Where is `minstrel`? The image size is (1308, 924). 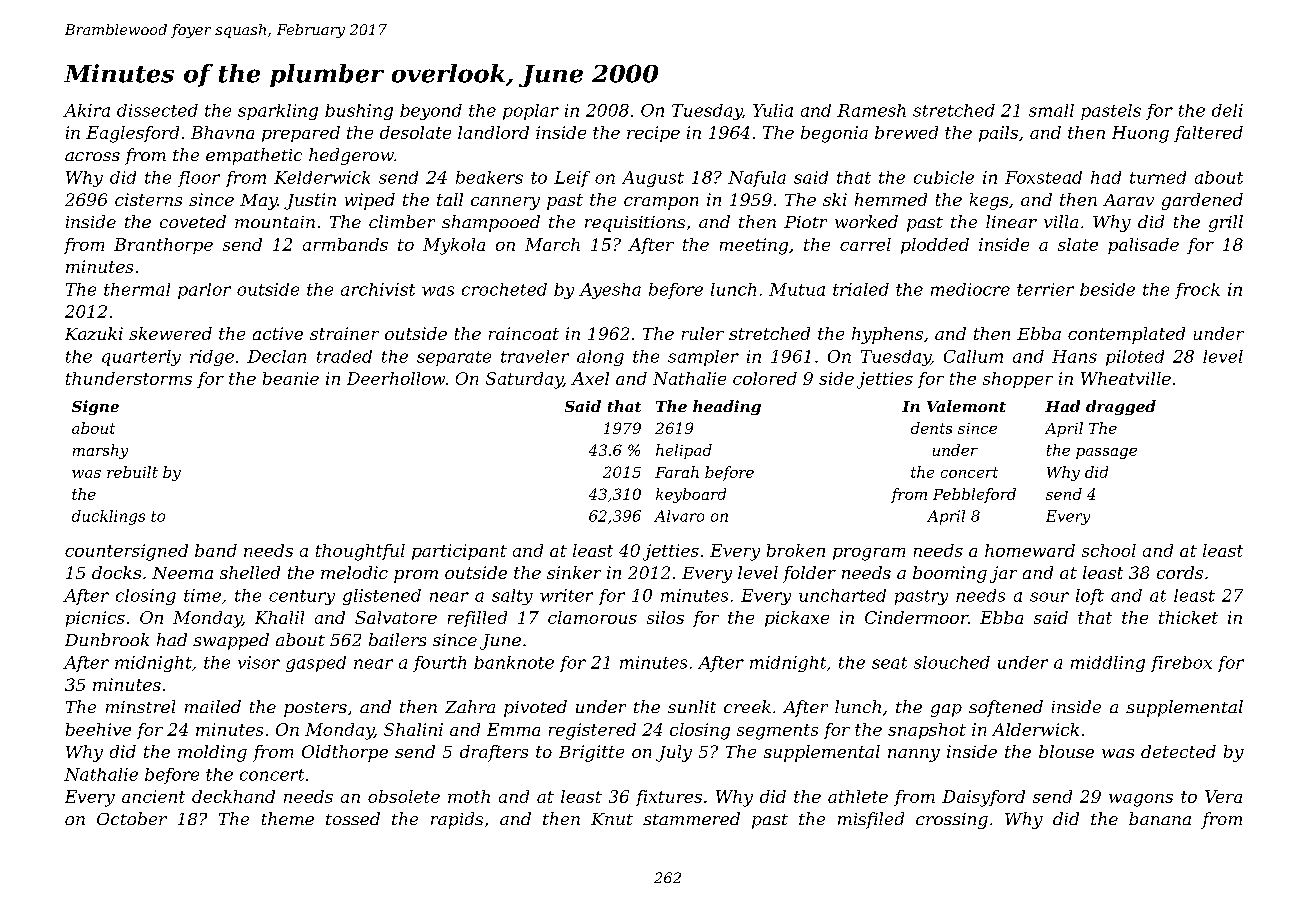
minstrel is located at coordinates (140, 706).
